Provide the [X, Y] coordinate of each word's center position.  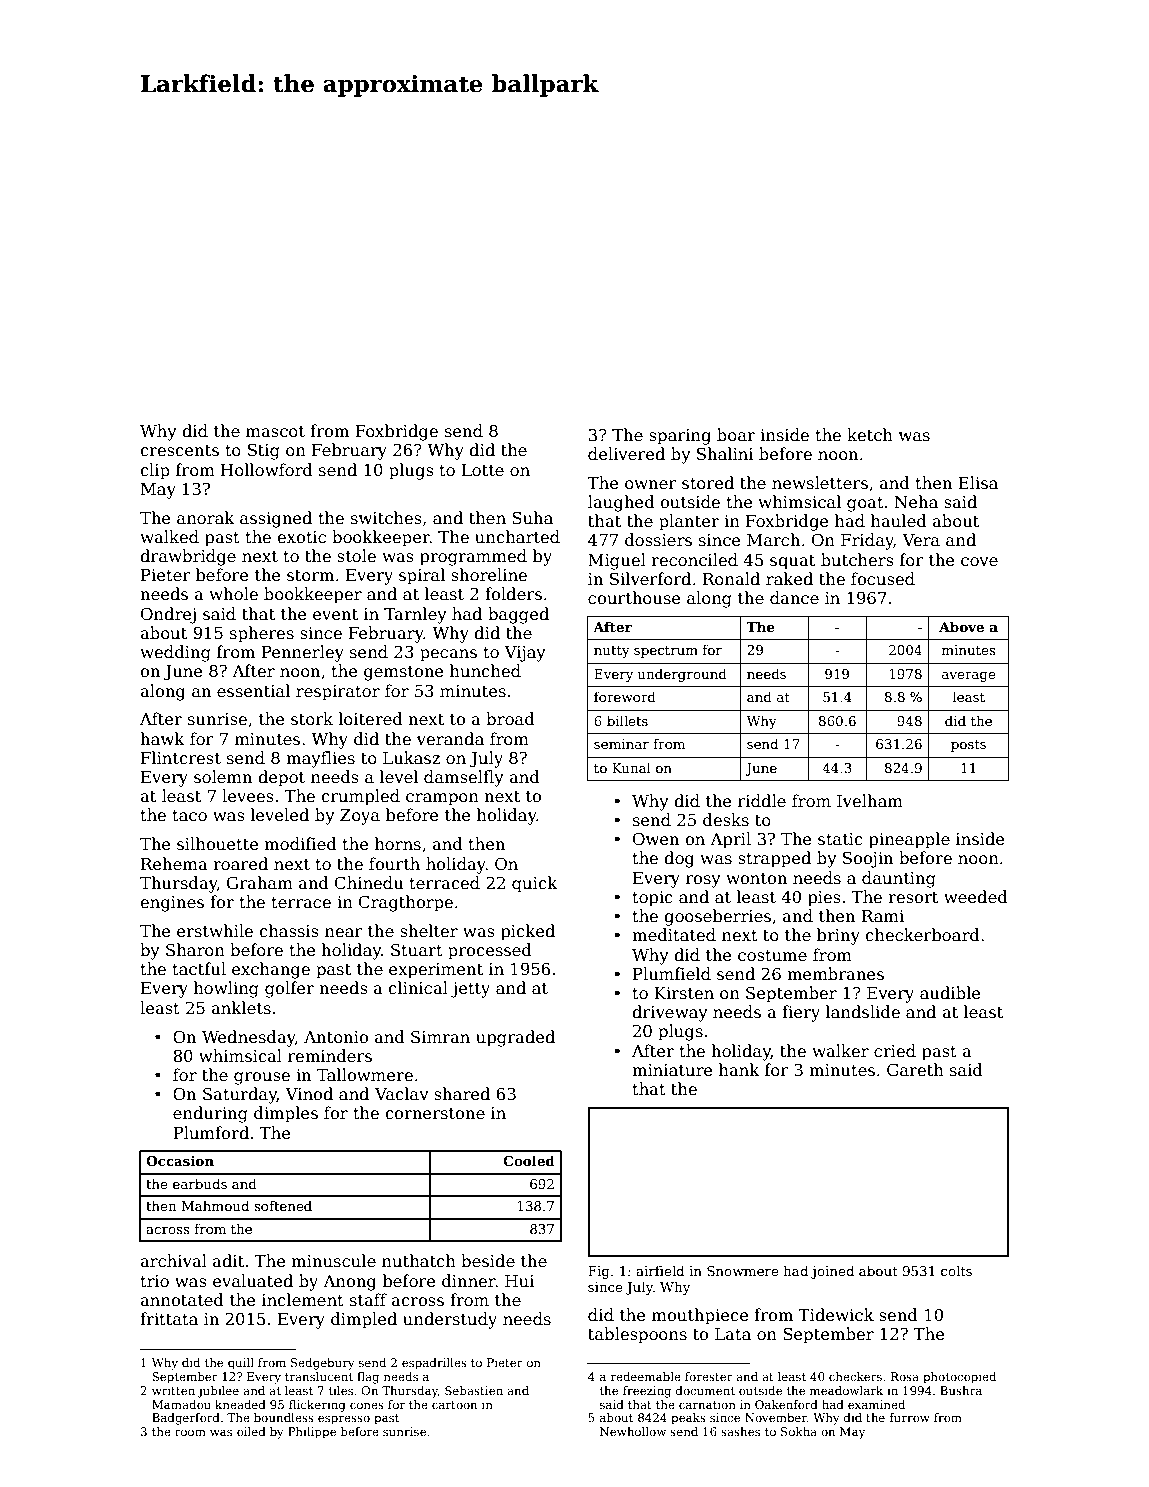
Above [961, 626]
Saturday [240, 1095]
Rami [883, 916]
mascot [275, 432]
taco [189, 816]
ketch [870, 434]
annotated [182, 1300]
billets [627, 720]
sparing [680, 437]
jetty [470, 990]
